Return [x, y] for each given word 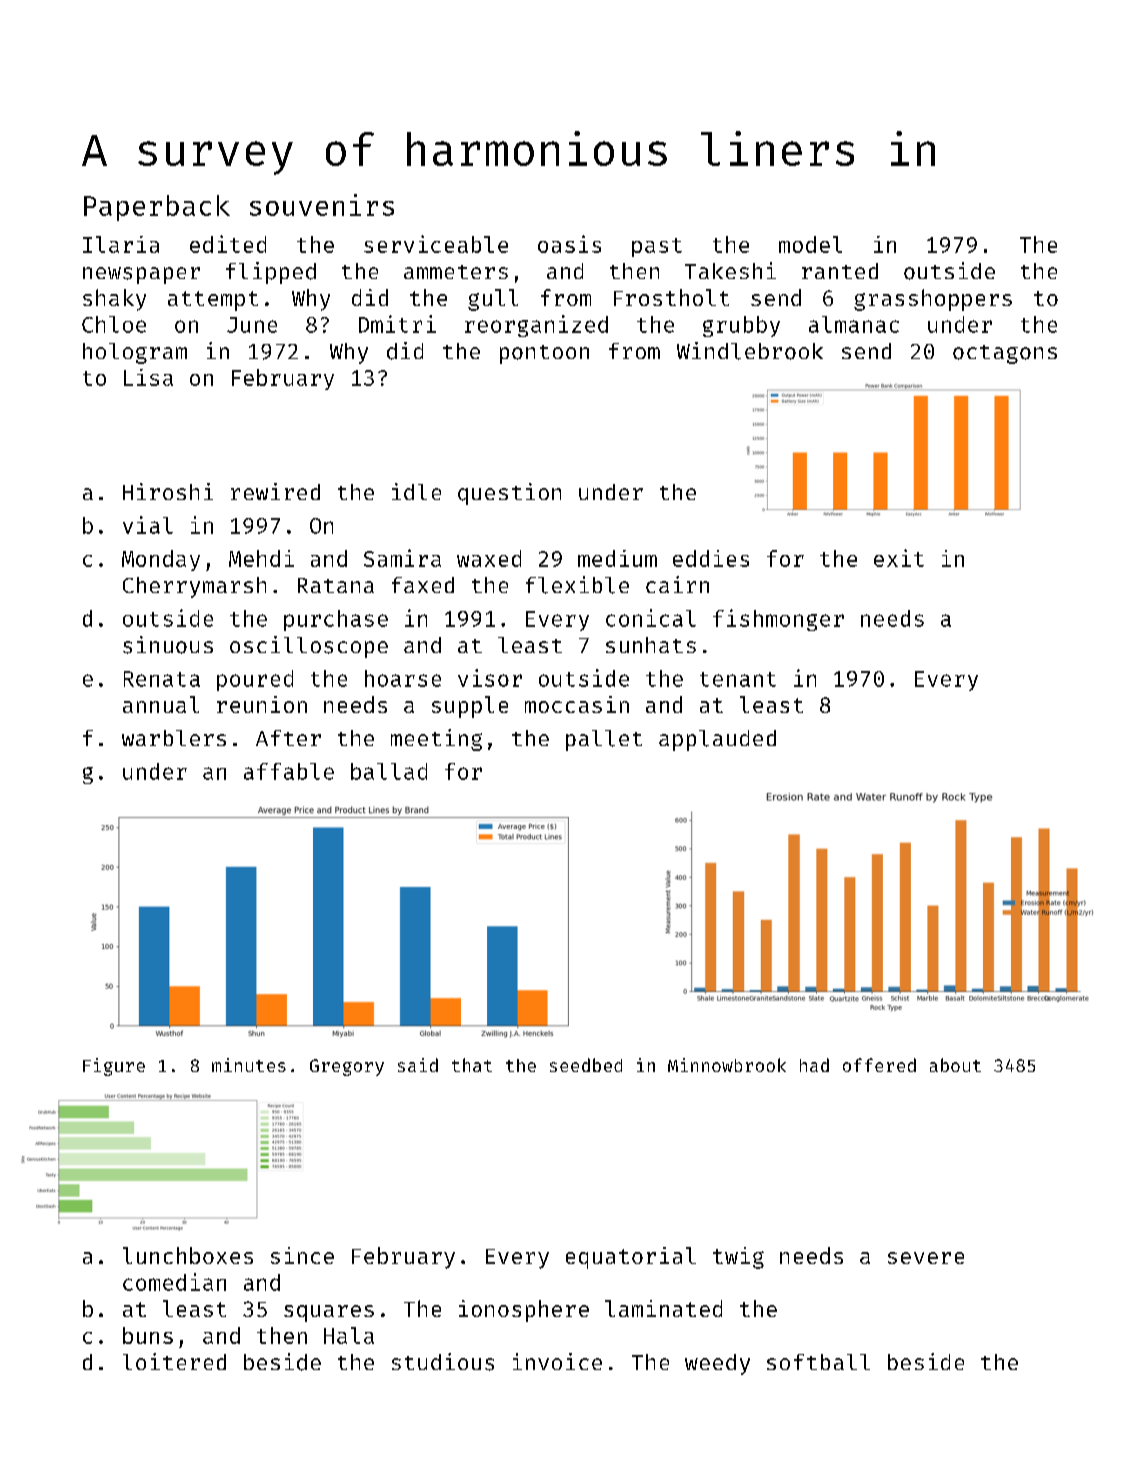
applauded [717, 740]
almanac [854, 324]
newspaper [141, 275]
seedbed [586, 1065]
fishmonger [778, 620]
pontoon [544, 354]
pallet [604, 740]
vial [148, 525]
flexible [577, 585]
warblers [174, 738]
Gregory [347, 1067]
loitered [174, 1361]
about [955, 1065]
